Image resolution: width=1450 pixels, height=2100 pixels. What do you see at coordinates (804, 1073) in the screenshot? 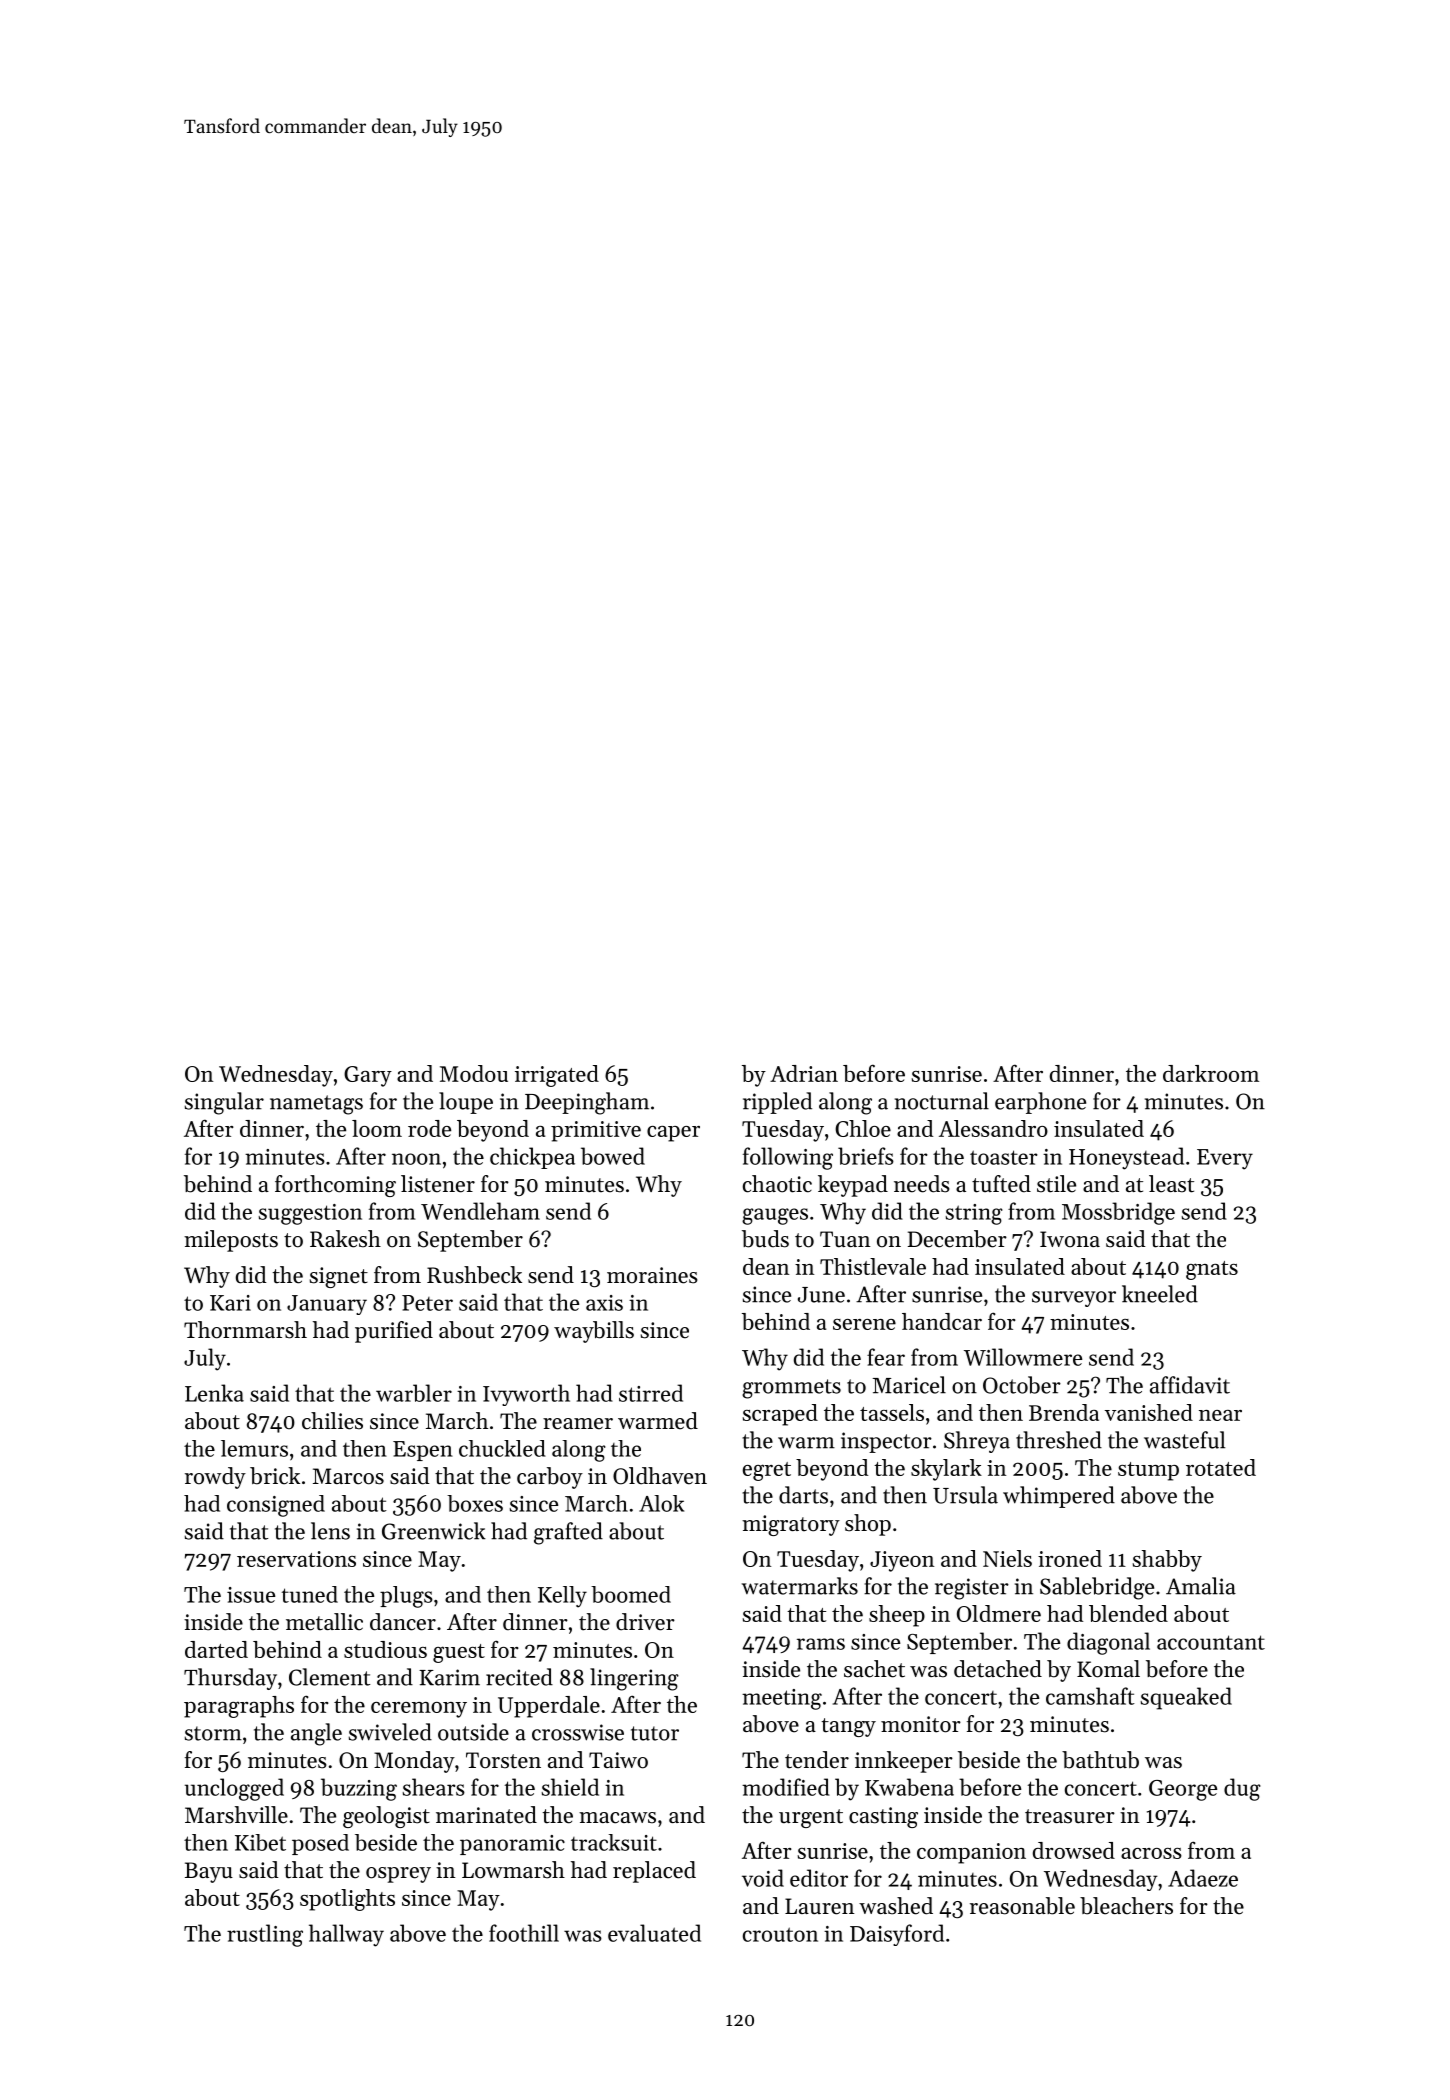
I see `Adrian` at bounding box center [804, 1073].
